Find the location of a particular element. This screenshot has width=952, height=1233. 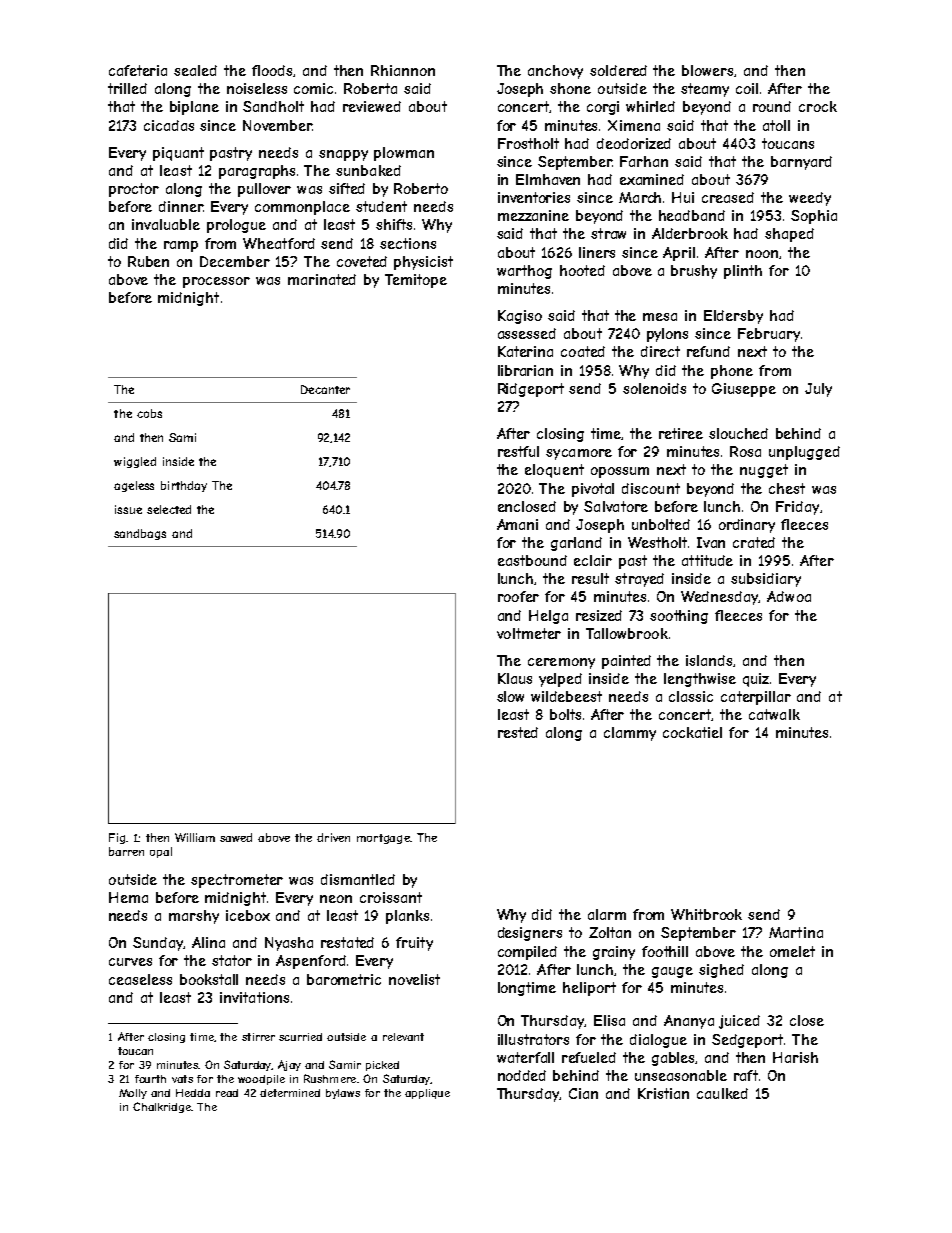

nodded is located at coordinates (522, 1075).
